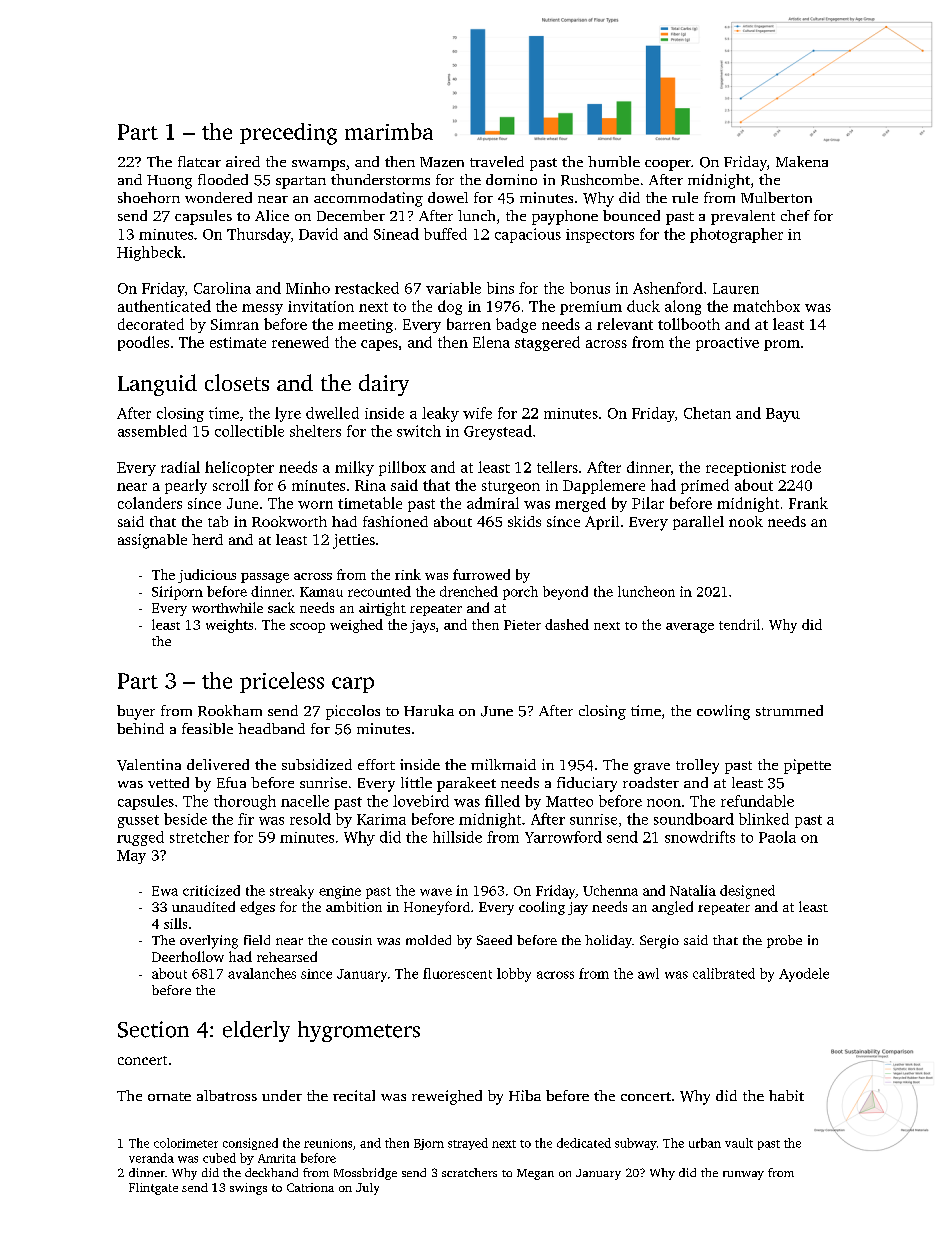  Describe the element at coordinates (243, 161) in the image. I see `aired` at that location.
